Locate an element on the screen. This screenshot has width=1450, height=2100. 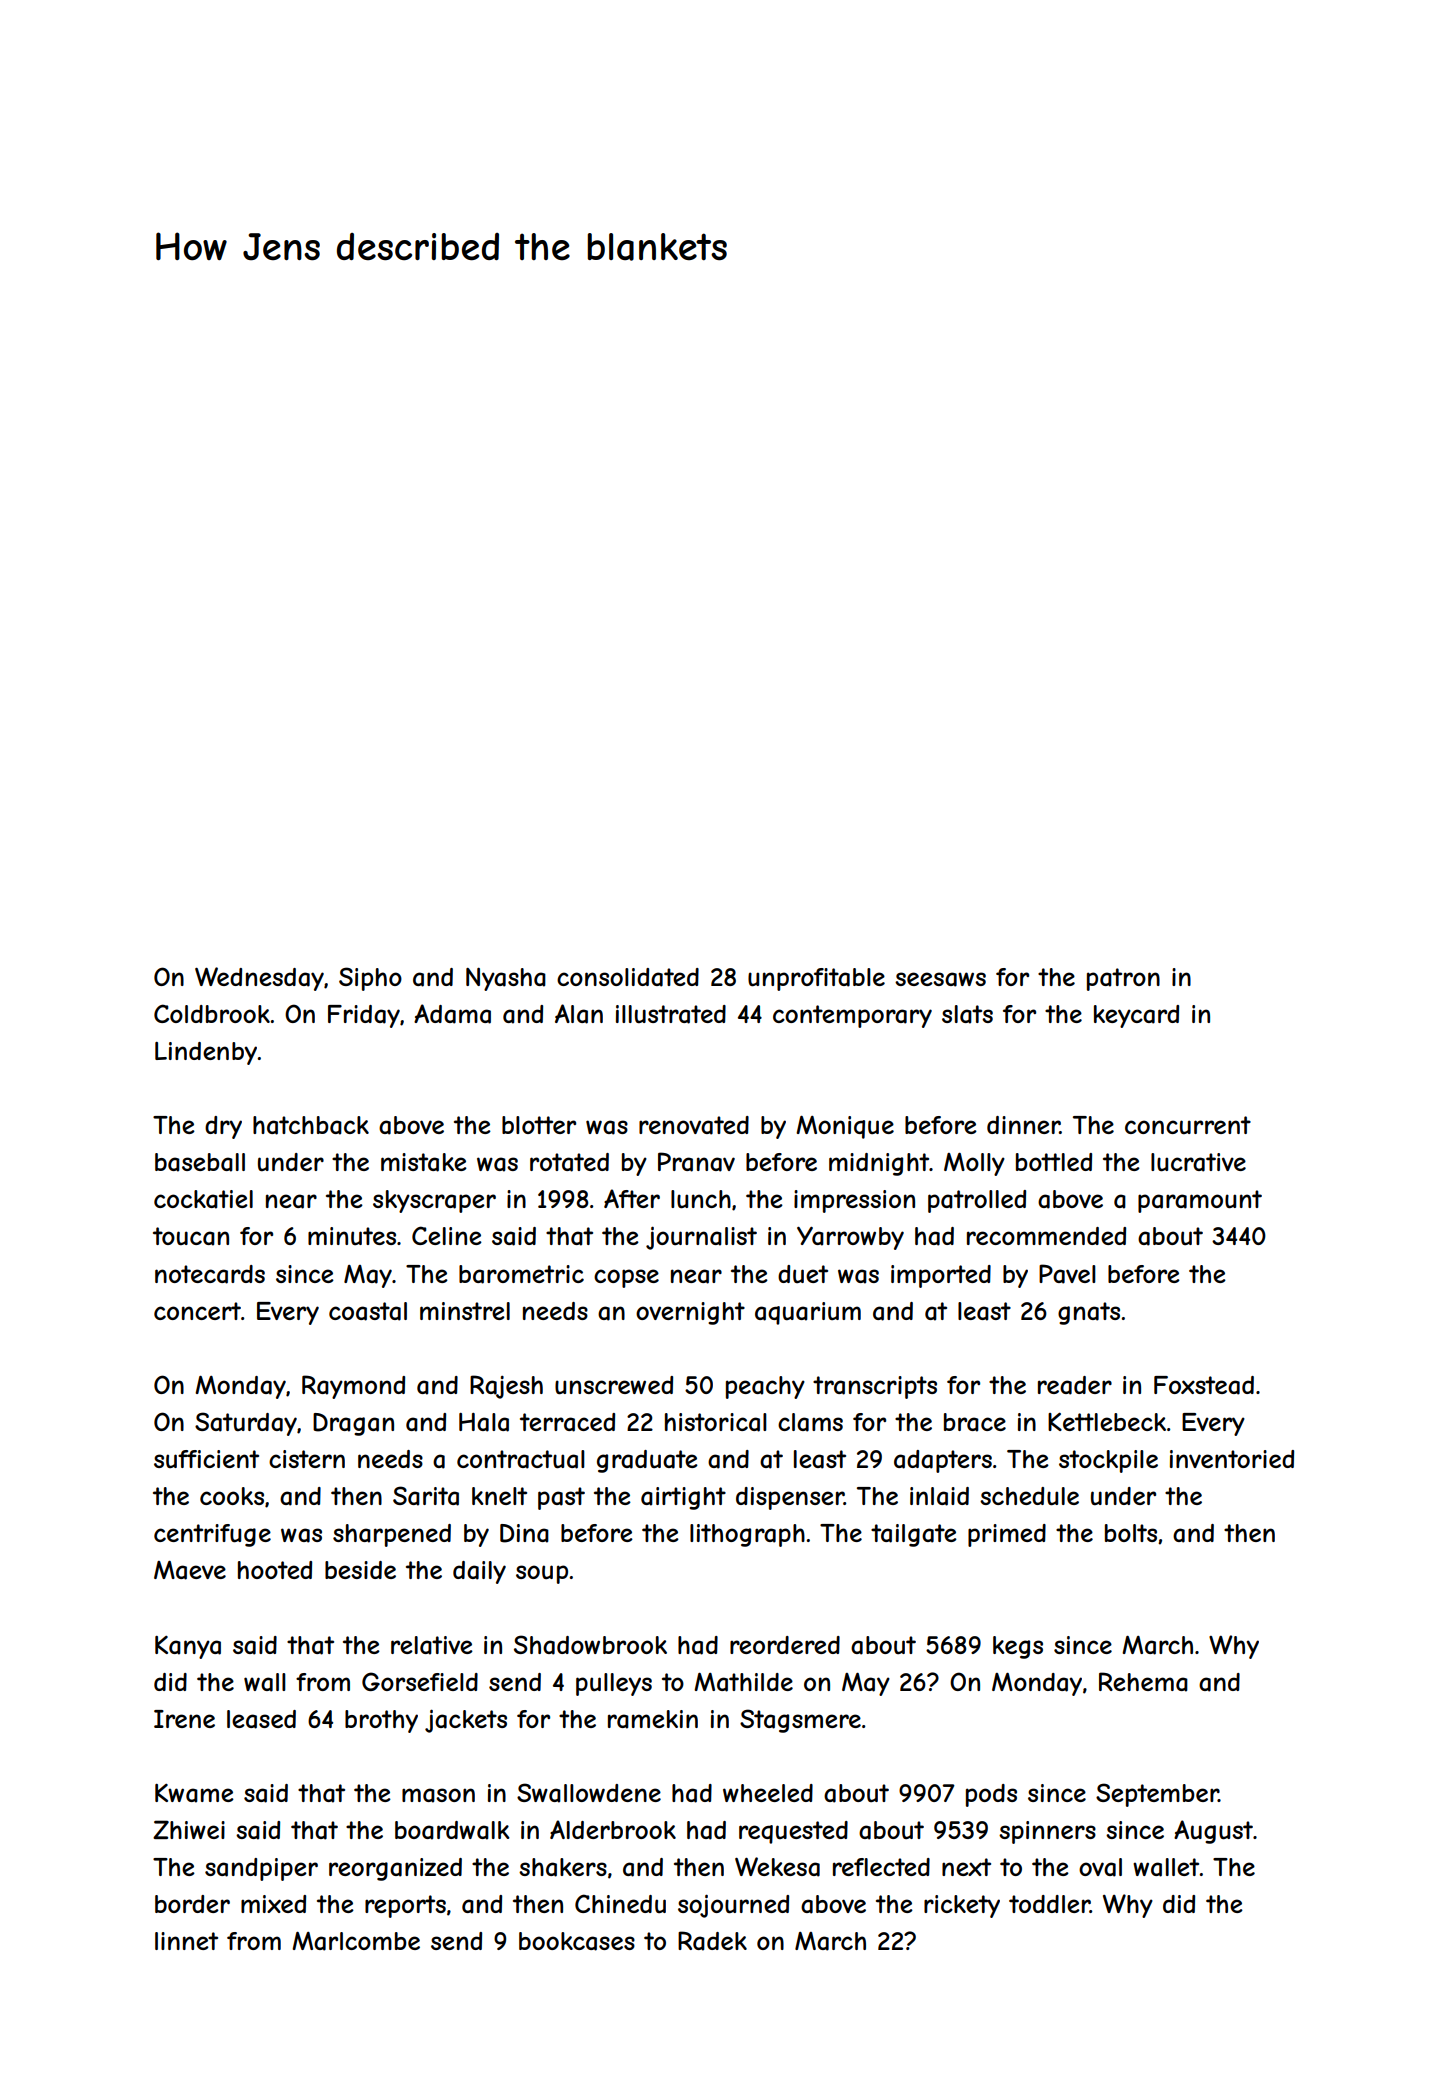
concurrent is located at coordinates (1188, 1125).
